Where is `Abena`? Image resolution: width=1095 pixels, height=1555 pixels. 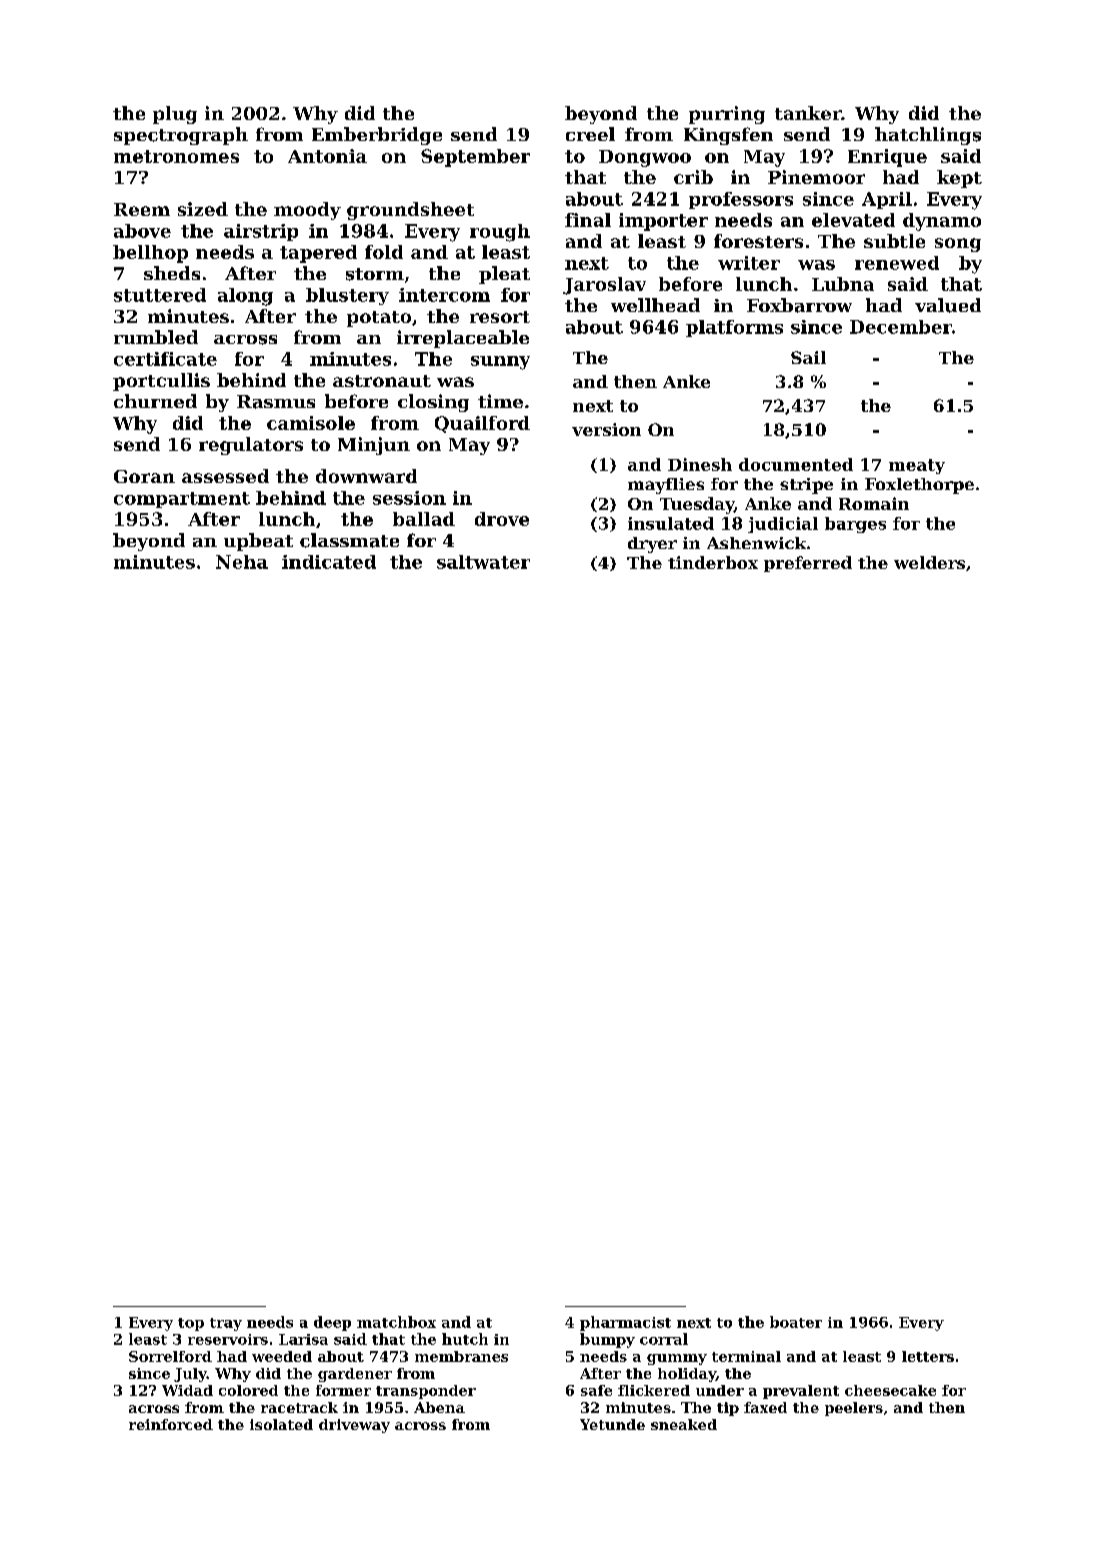 Abena is located at coordinates (439, 1407).
